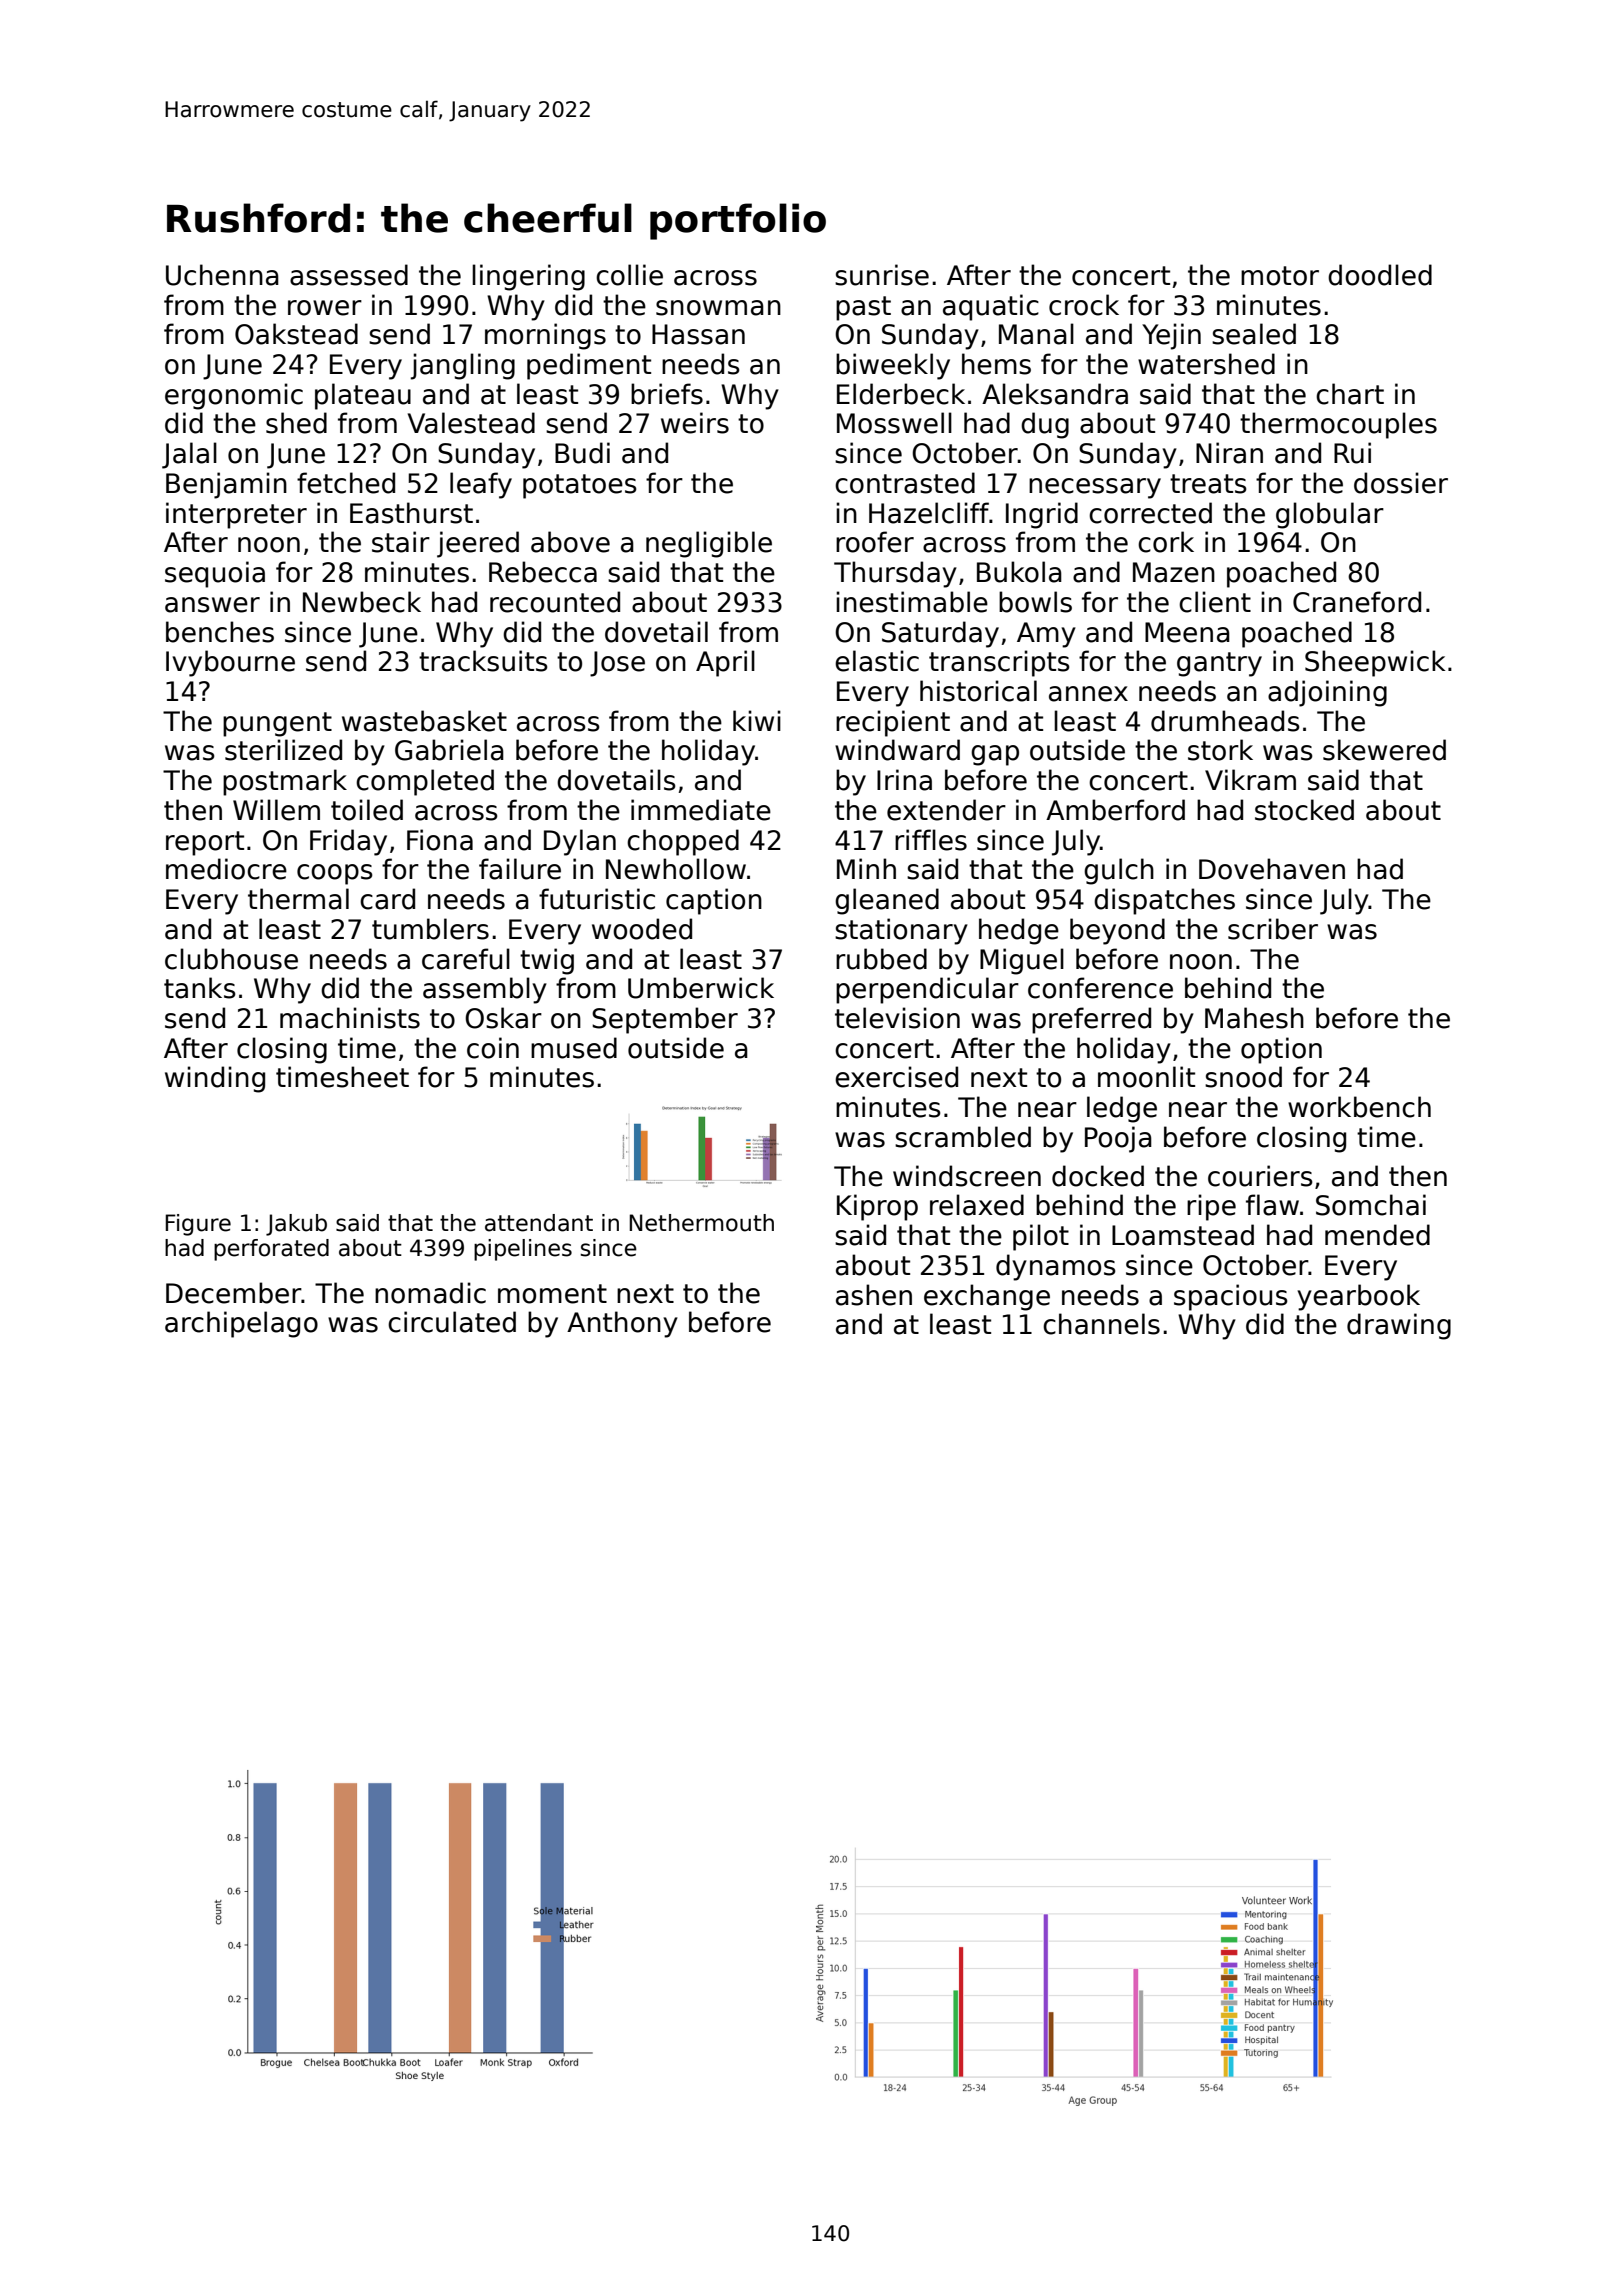 The height and width of the page is (2292, 1620). Describe the element at coordinates (1280, 276) in the page. I see `motor` at that location.
